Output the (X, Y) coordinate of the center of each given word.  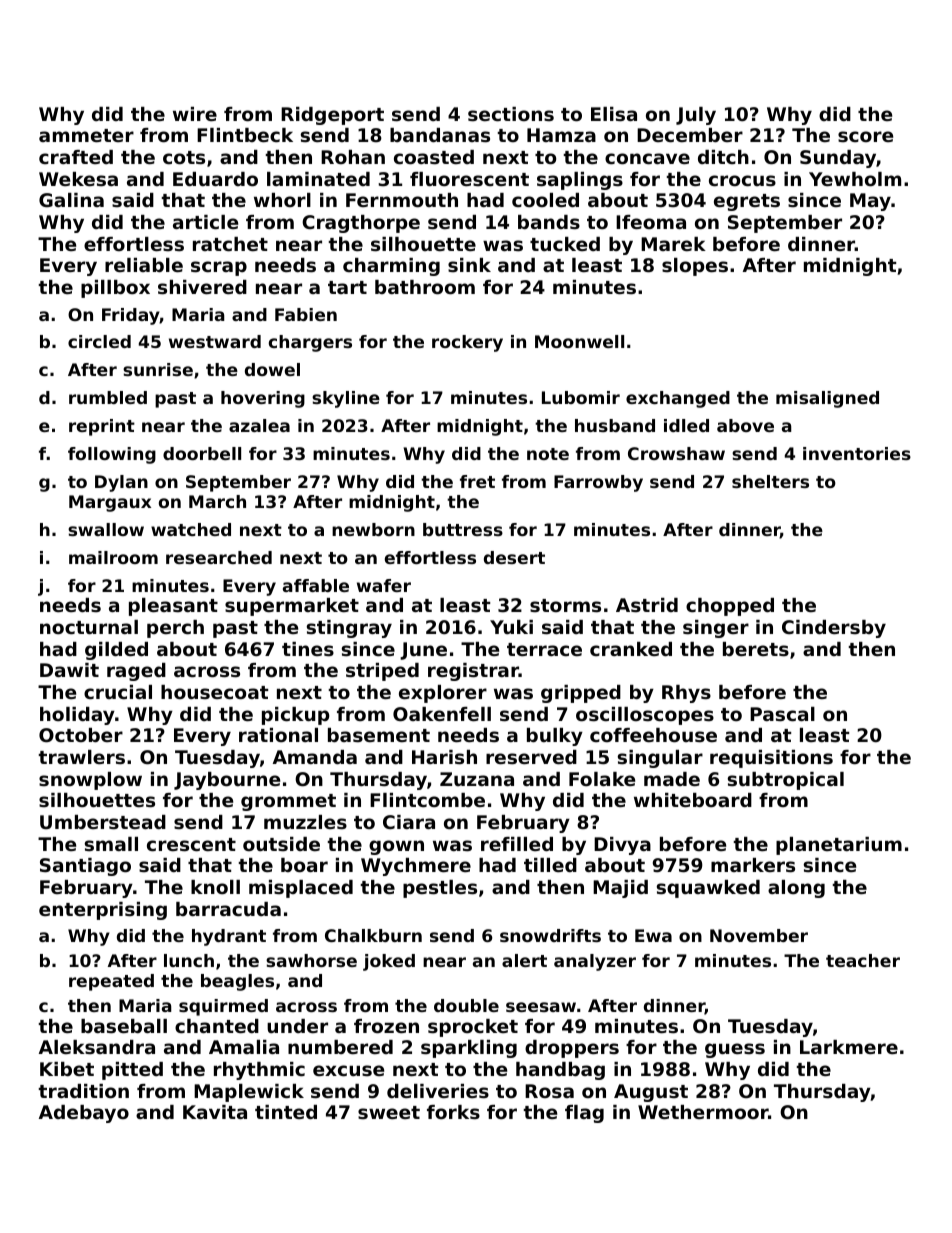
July (696, 116)
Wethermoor (703, 1112)
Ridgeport (332, 116)
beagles (237, 982)
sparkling (469, 1049)
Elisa (614, 114)
